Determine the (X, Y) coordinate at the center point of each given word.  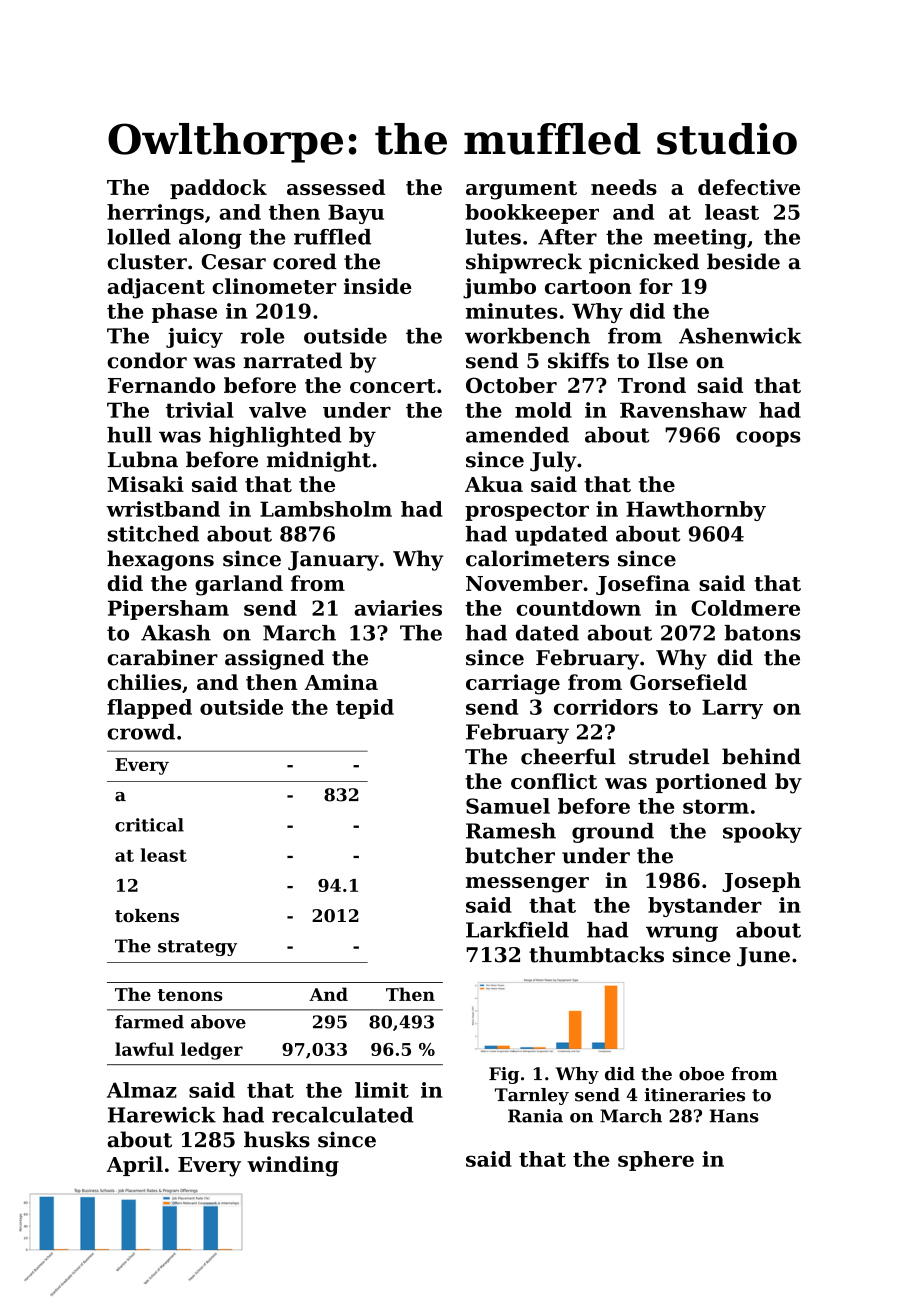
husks (277, 1139)
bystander (705, 907)
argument (521, 190)
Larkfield (517, 930)
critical (149, 825)
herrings (155, 214)
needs (624, 187)
